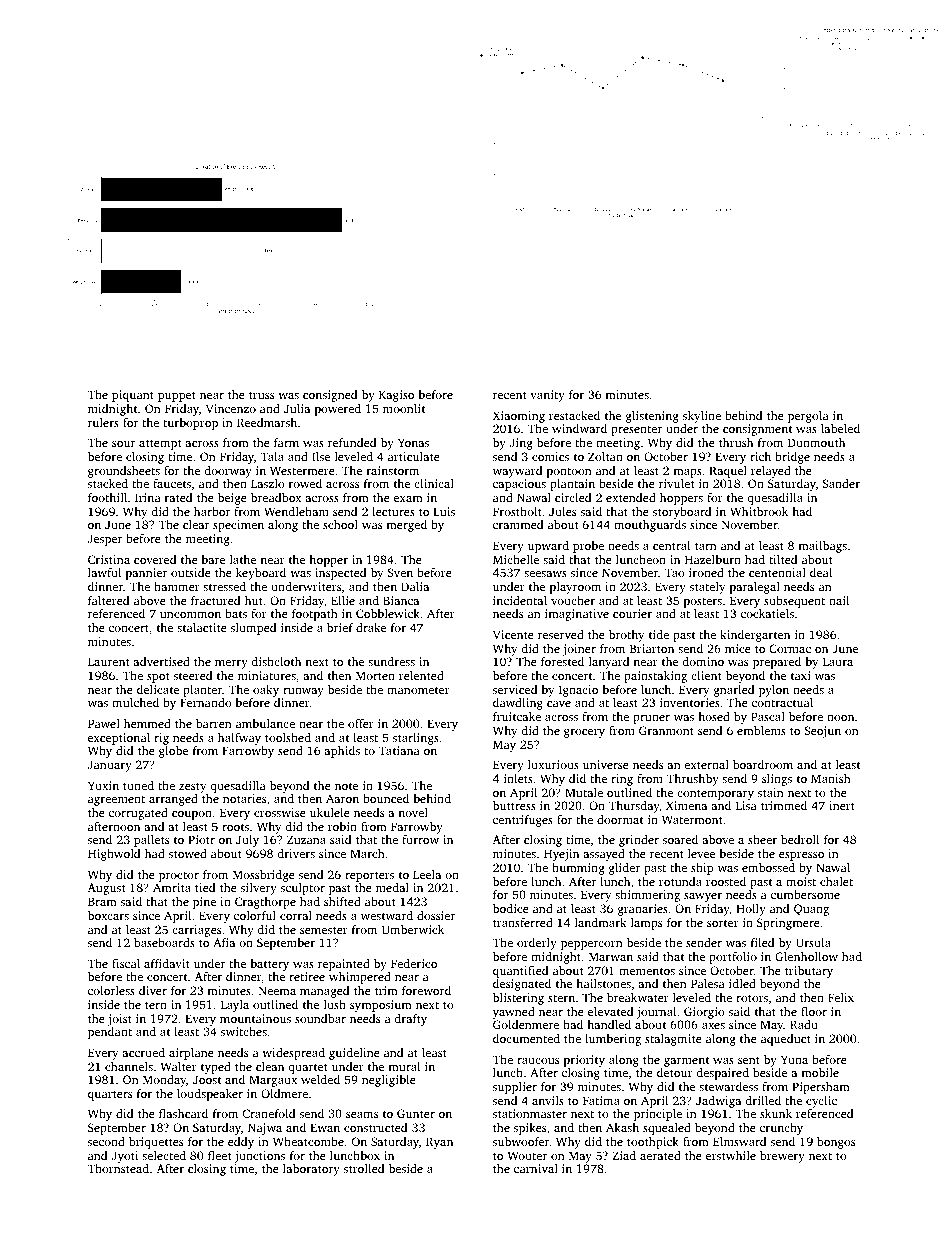  Describe the element at coordinates (605, 456) in the screenshot. I see `Zoltan` at that location.
